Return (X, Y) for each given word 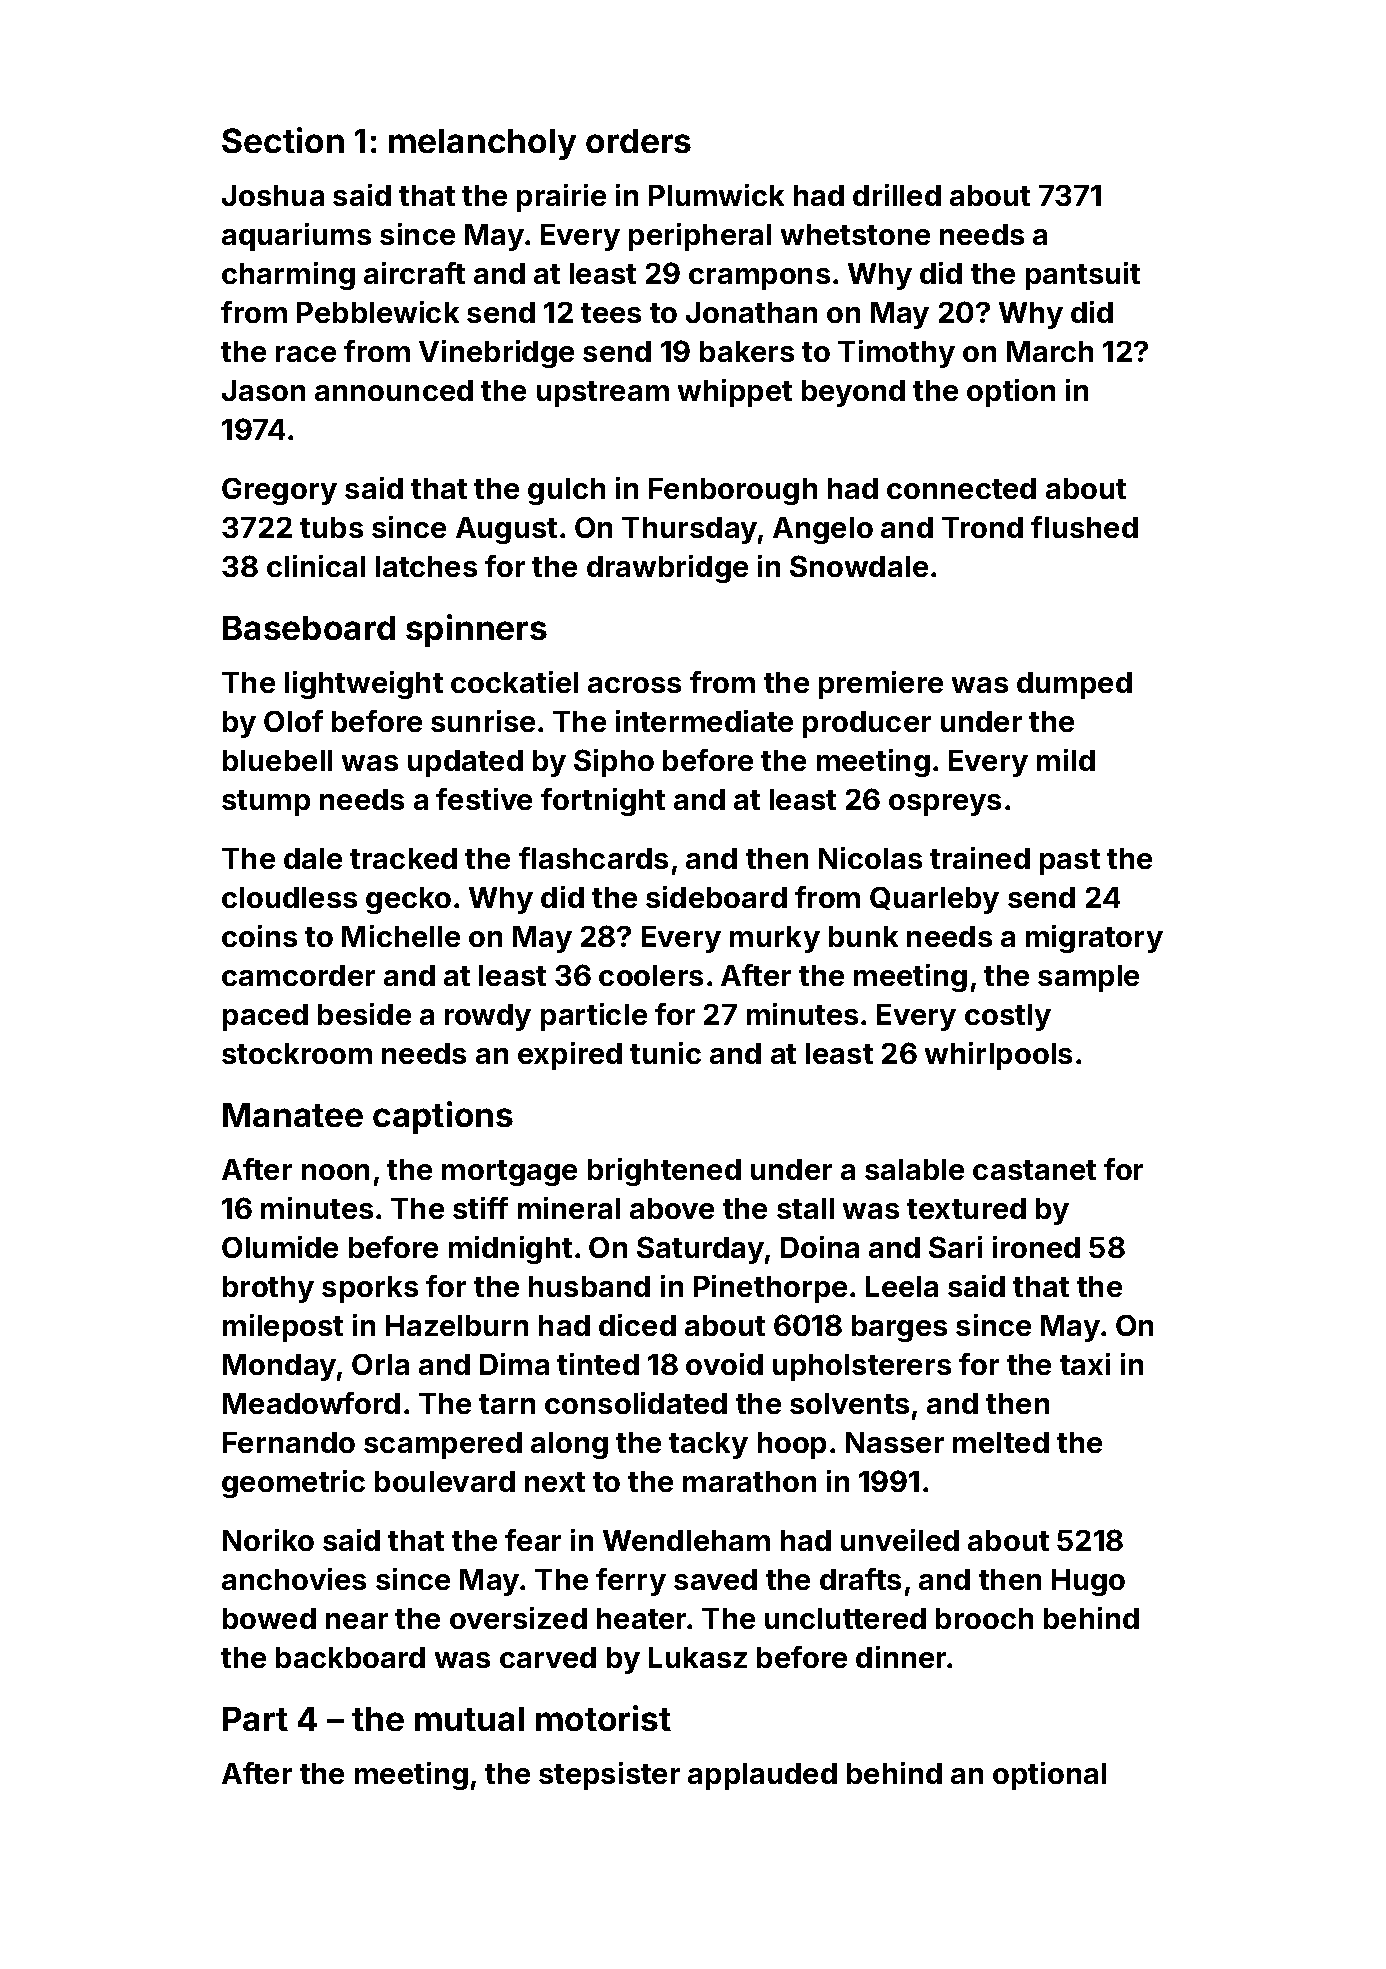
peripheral (700, 237)
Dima (514, 1364)
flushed (1084, 527)
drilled (897, 195)
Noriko (268, 1540)
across (634, 685)
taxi (1085, 1364)
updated (465, 763)
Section (283, 140)
